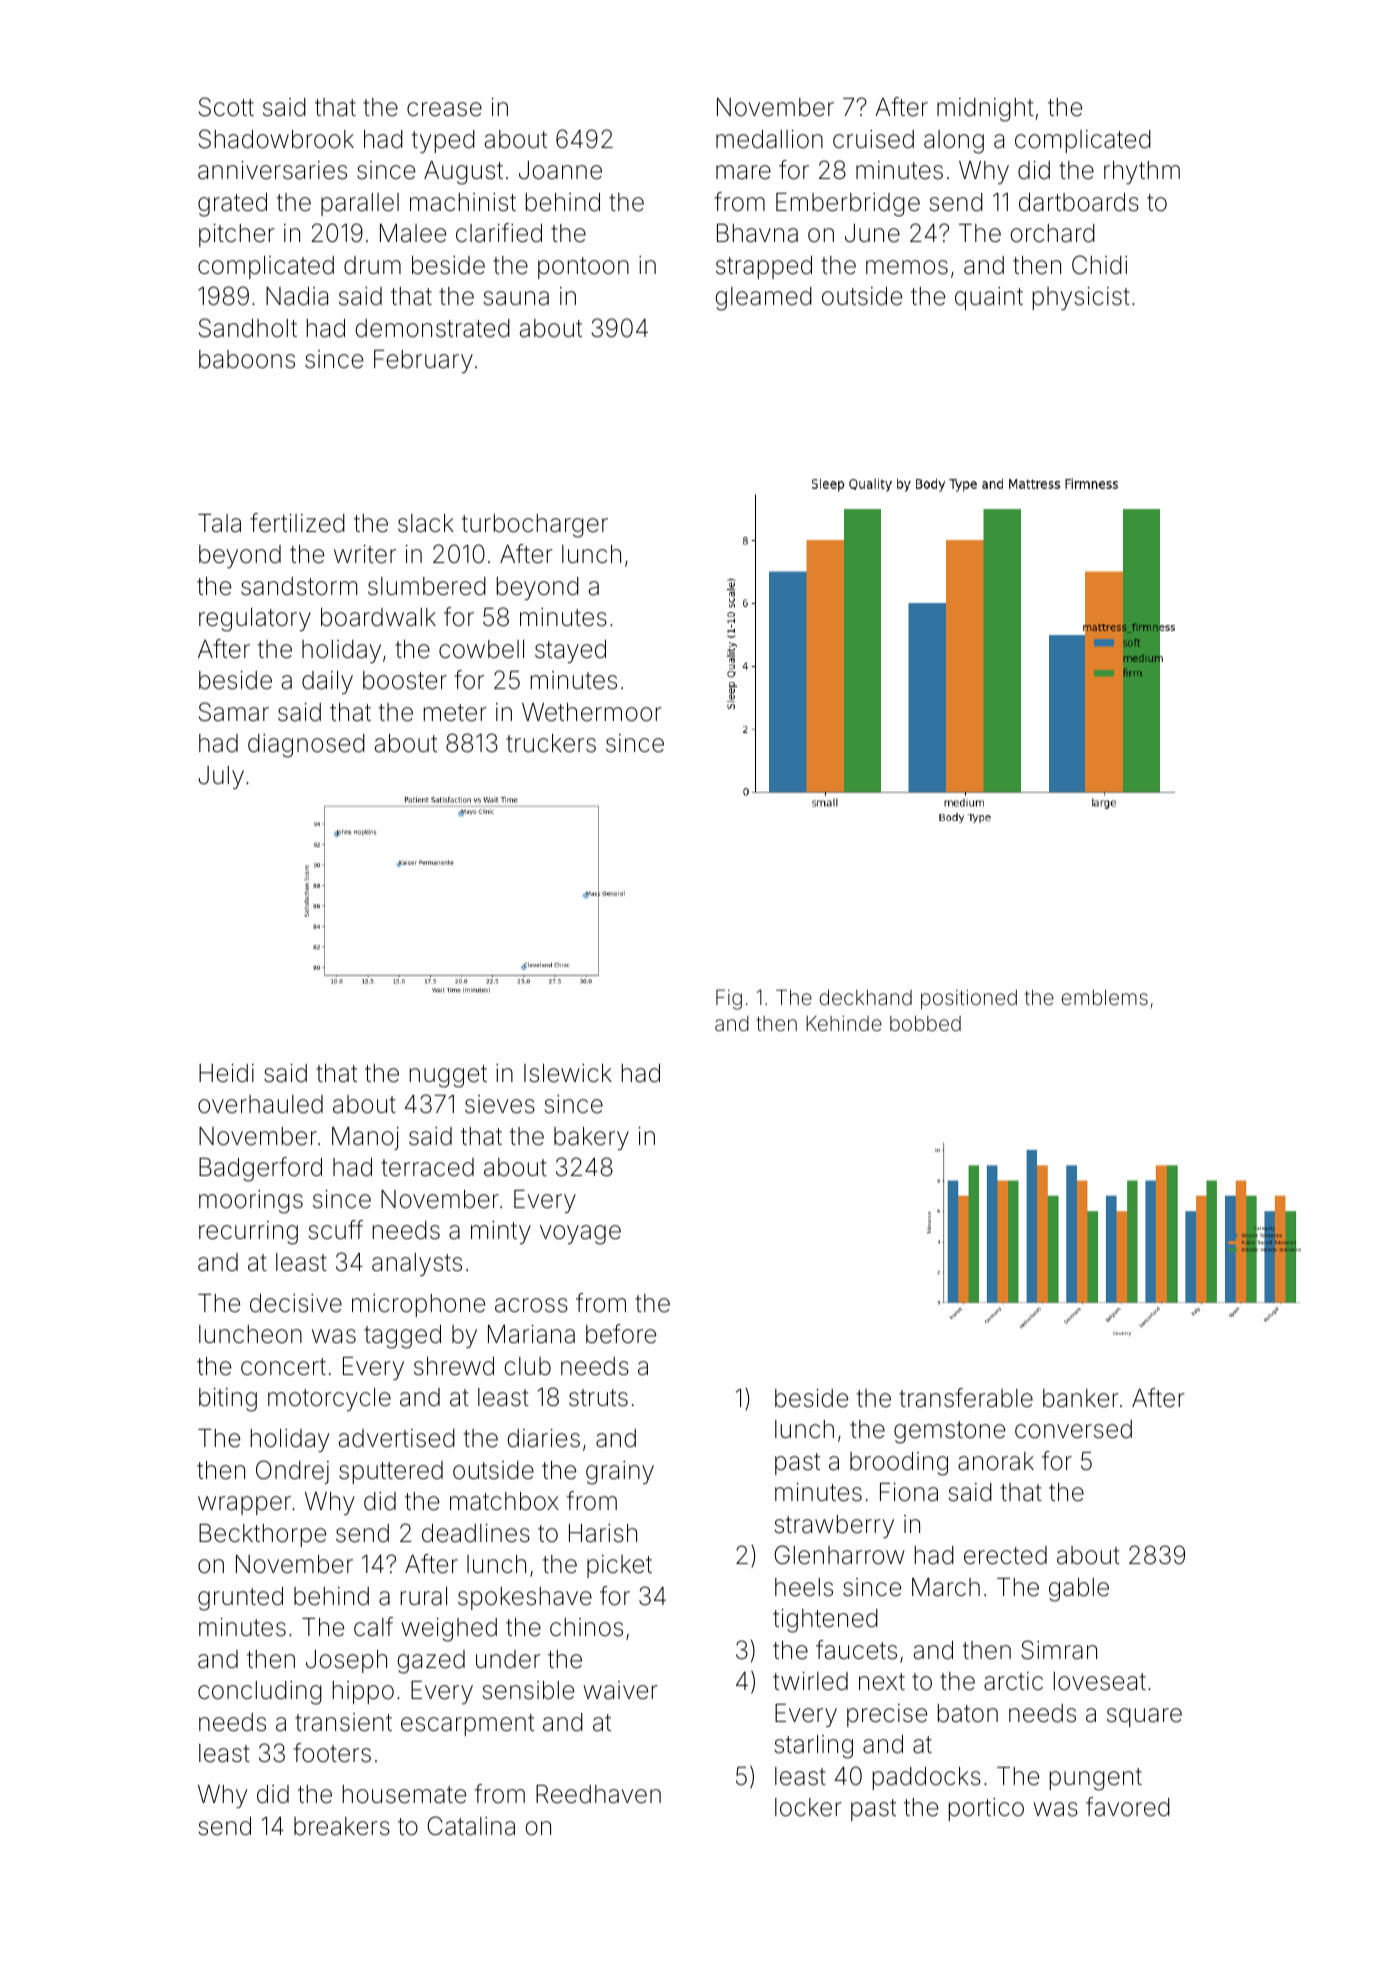 The image size is (1386, 1969). Describe the element at coordinates (808, 1807) in the screenshot. I see `locker` at that location.
